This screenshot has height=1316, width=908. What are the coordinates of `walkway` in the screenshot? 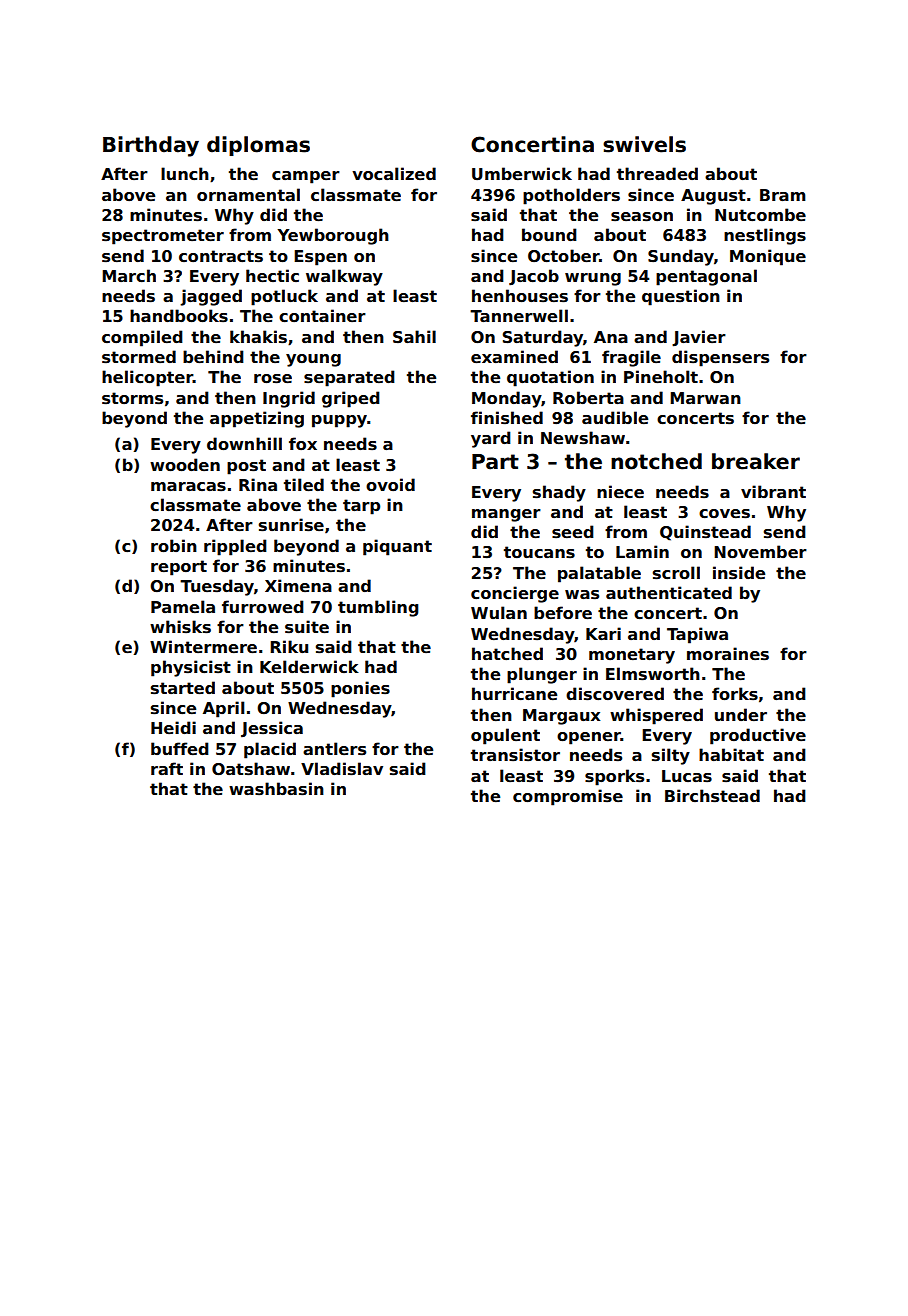 It's located at (344, 277).
